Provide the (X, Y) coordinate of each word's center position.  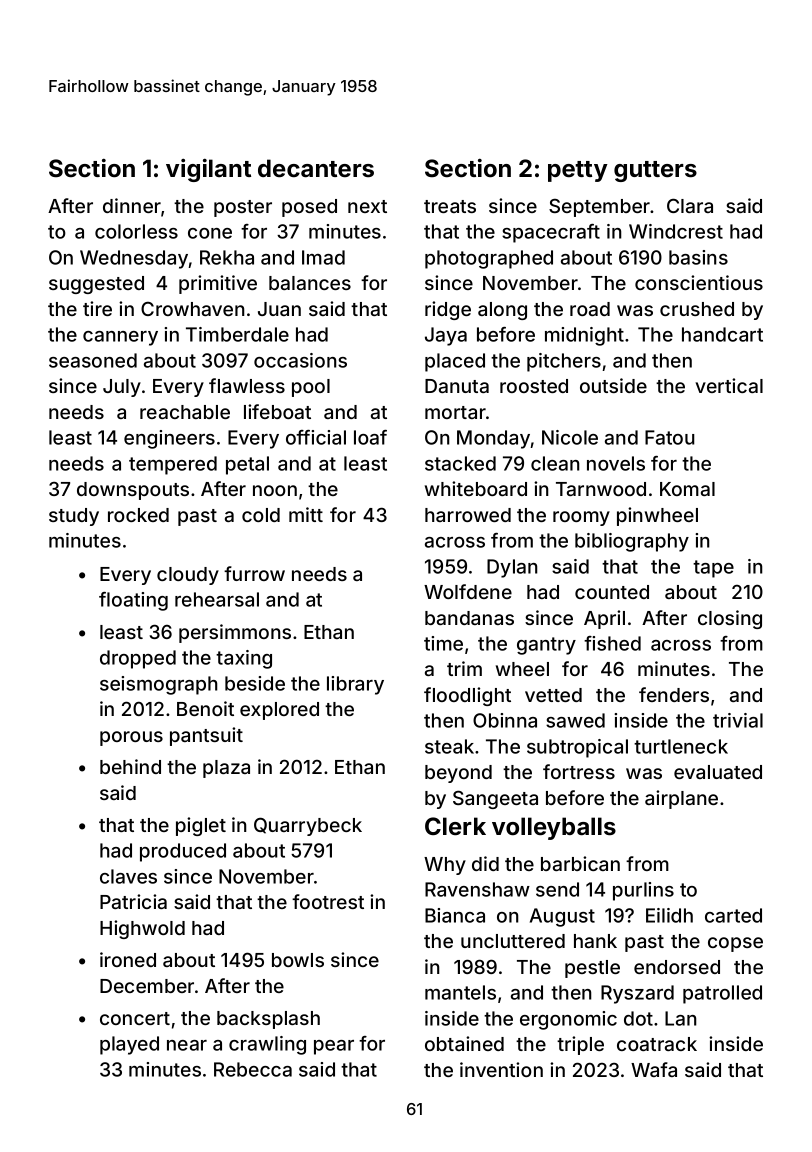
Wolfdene (468, 591)
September (599, 208)
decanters (316, 168)
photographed (489, 259)
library (355, 685)
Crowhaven (192, 309)
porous (131, 738)
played (129, 1045)
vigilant (208, 170)
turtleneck (681, 746)
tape (713, 569)
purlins (643, 891)
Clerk (455, 826)
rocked (138, 515)
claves (128, 876)
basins (698, 257)
